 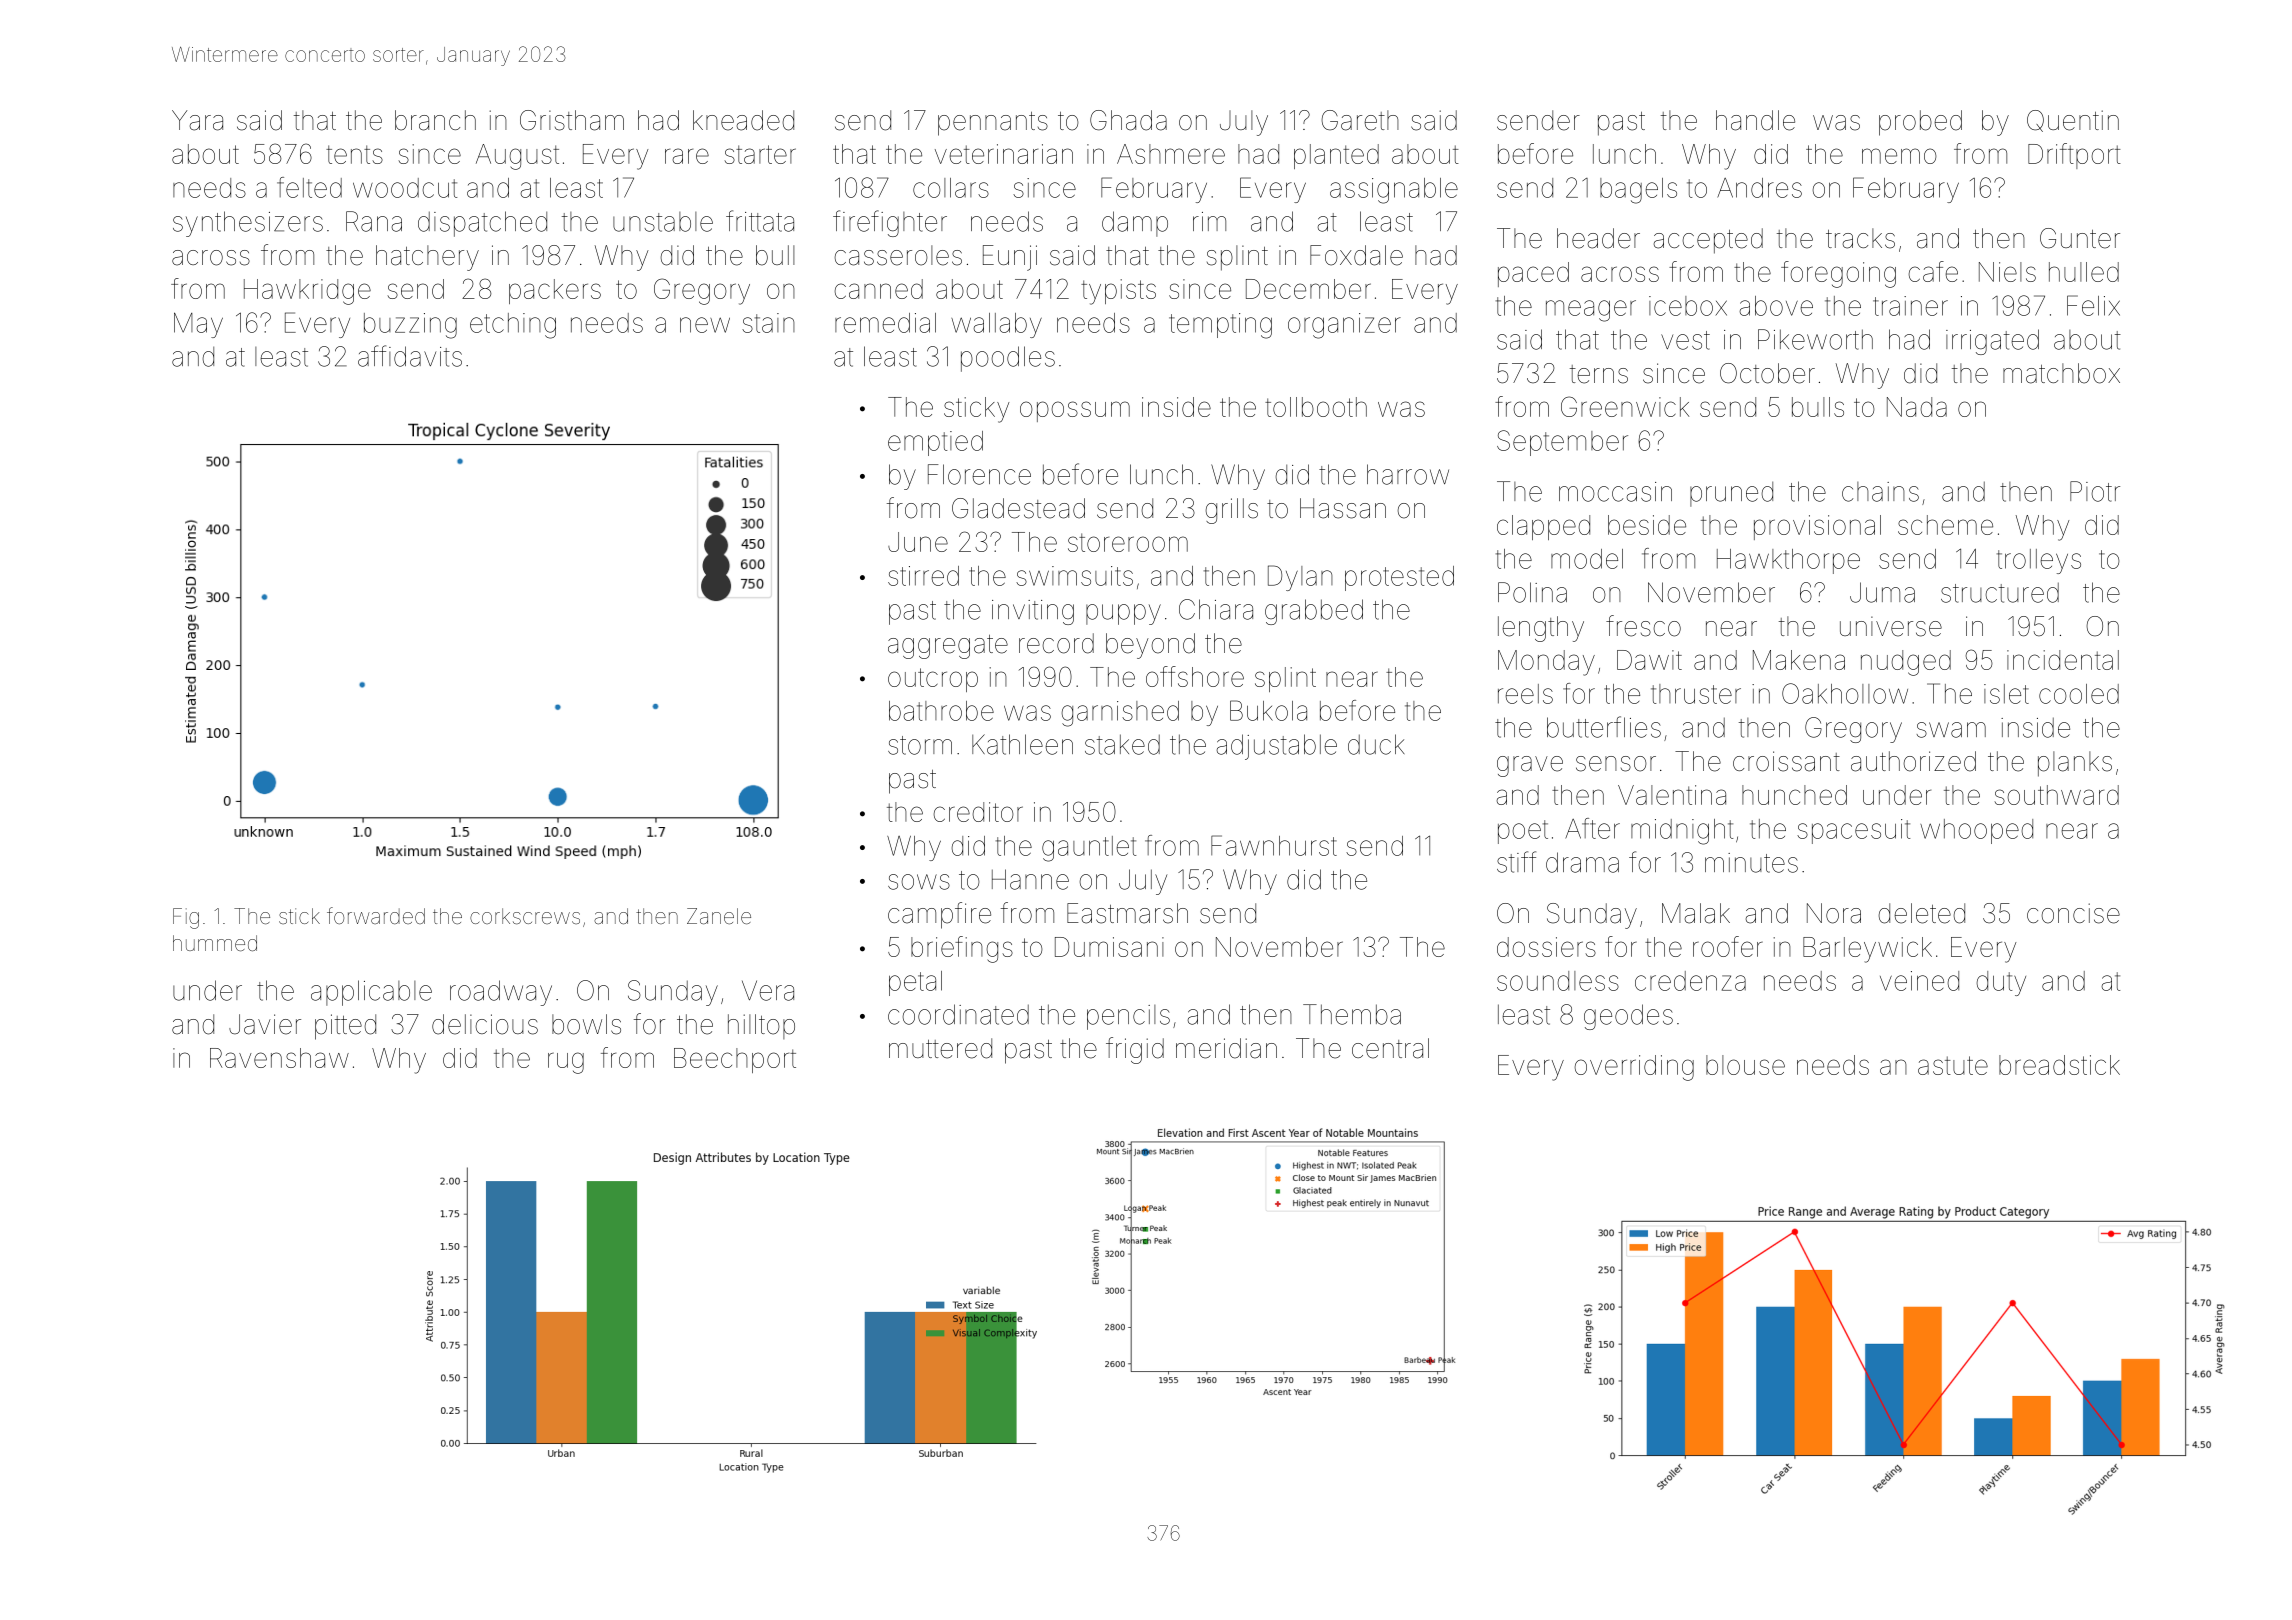 What do you see at coordinates (923, 576) in the page?
I see `stirred` at bounding box center [923, 576].
